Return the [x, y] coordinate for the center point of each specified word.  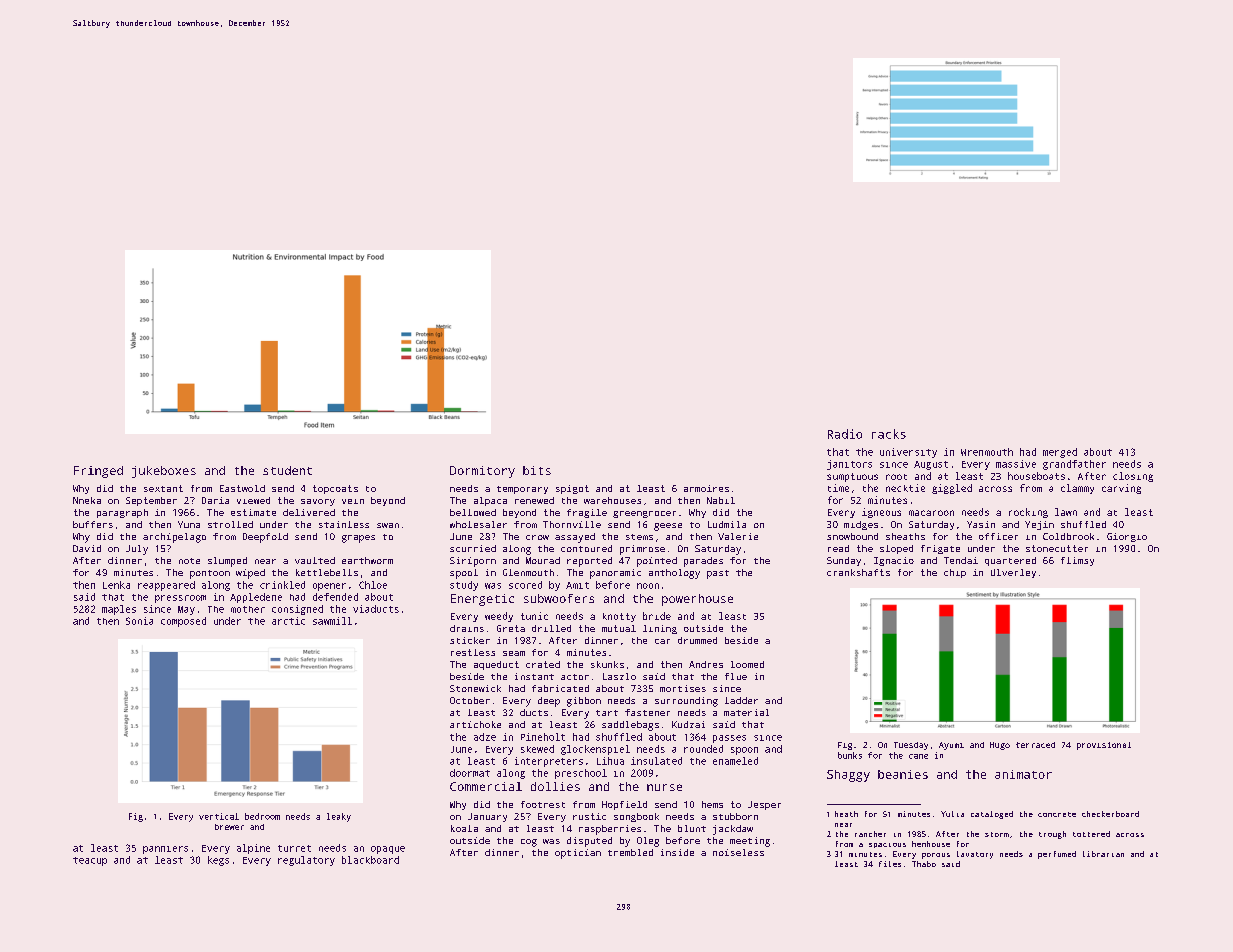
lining [660, 629]
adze [485, 737]
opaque [388, 850]
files [890, 864]
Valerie [738, 536]
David [87, 548]
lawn [1066, 512]
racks [889, 434]
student [287, 470]
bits [537, 470]
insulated [656, 761]
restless [473, 652]
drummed [697, 640]
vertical [219, 816]
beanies [903, 774]
